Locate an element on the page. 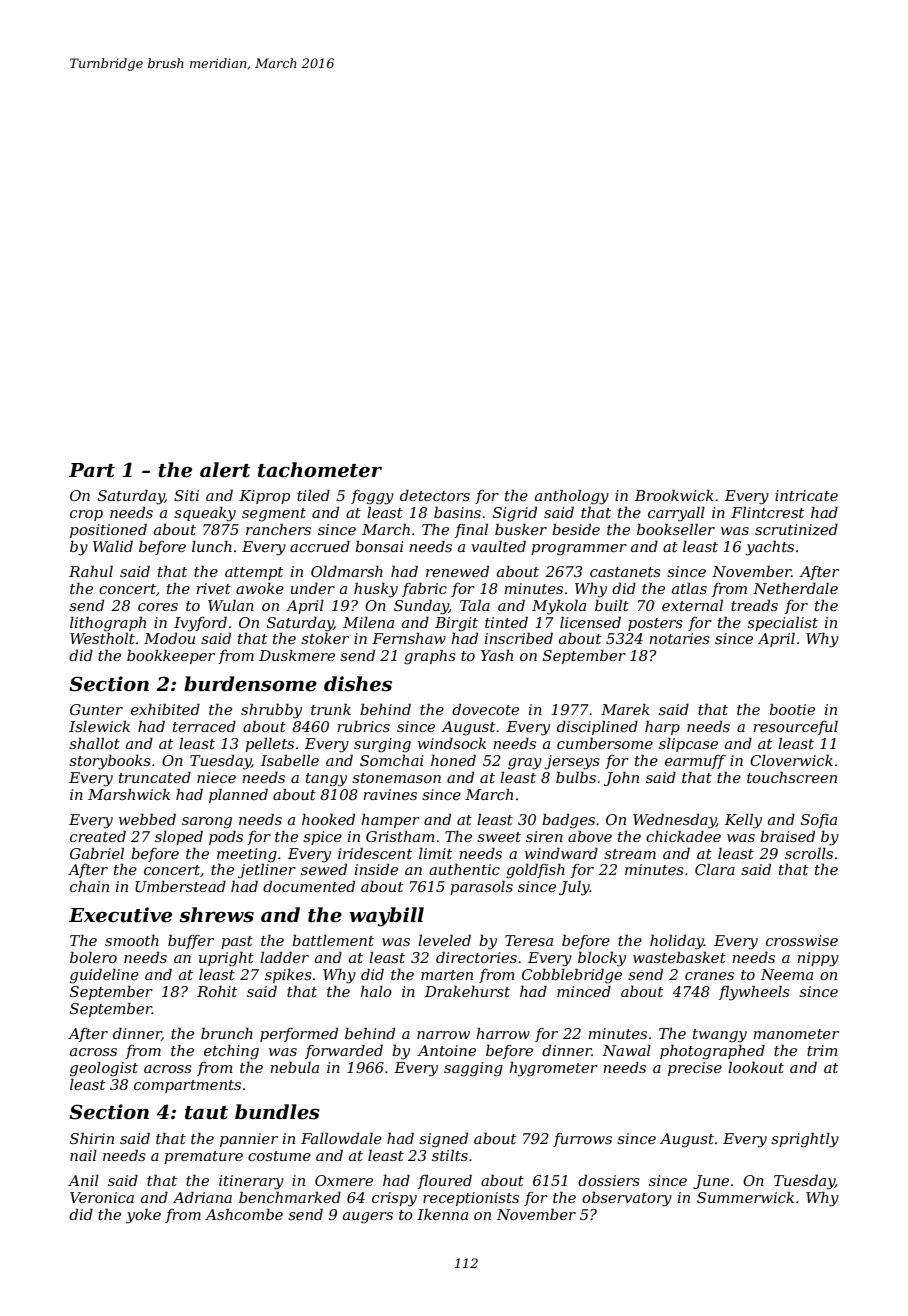 The width and height of the document is (908, 1316). augers is located at coordinates (368, 1218).
